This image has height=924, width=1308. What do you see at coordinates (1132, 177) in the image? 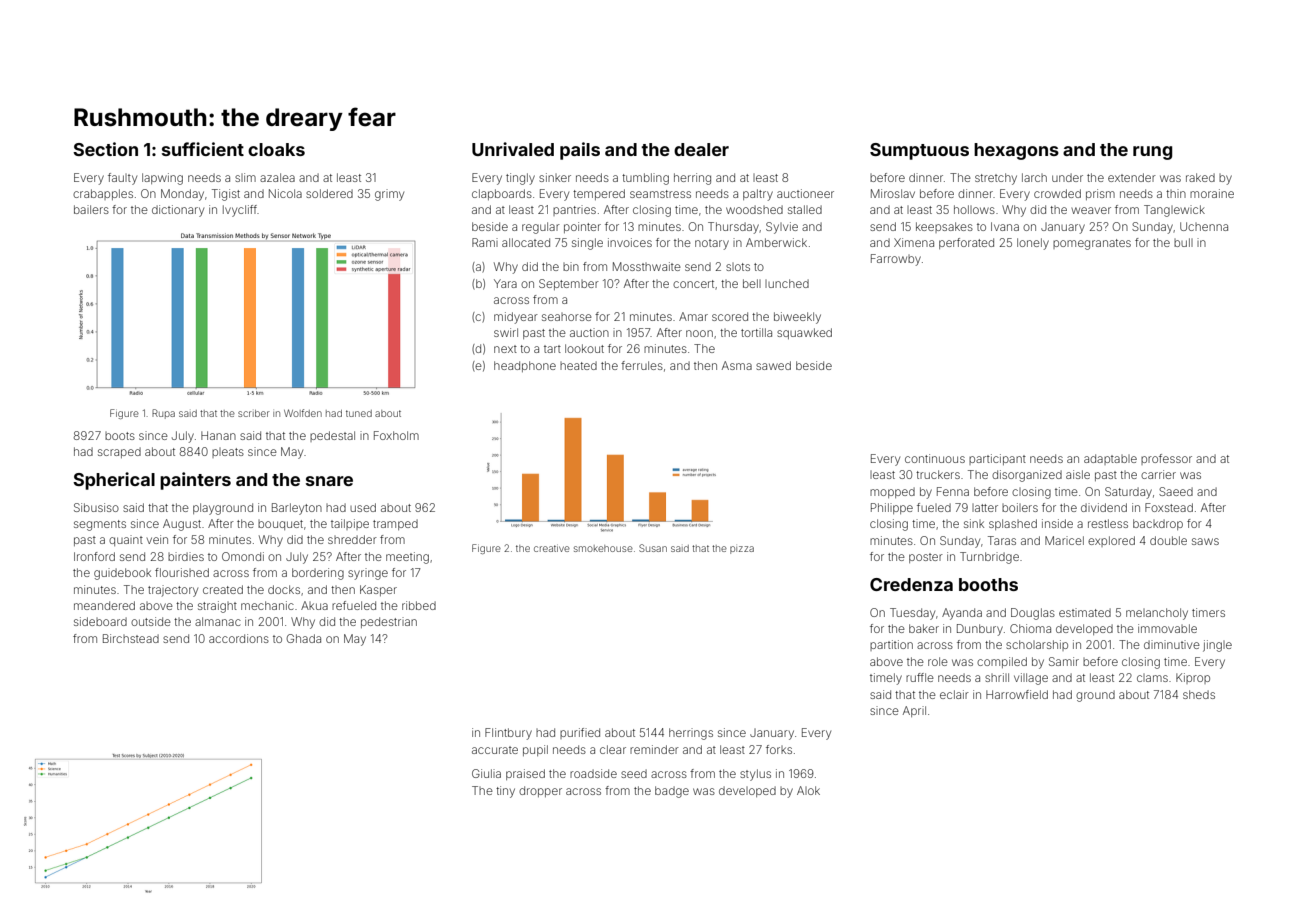
I see `extender` at bounding box center [1132, 177].
